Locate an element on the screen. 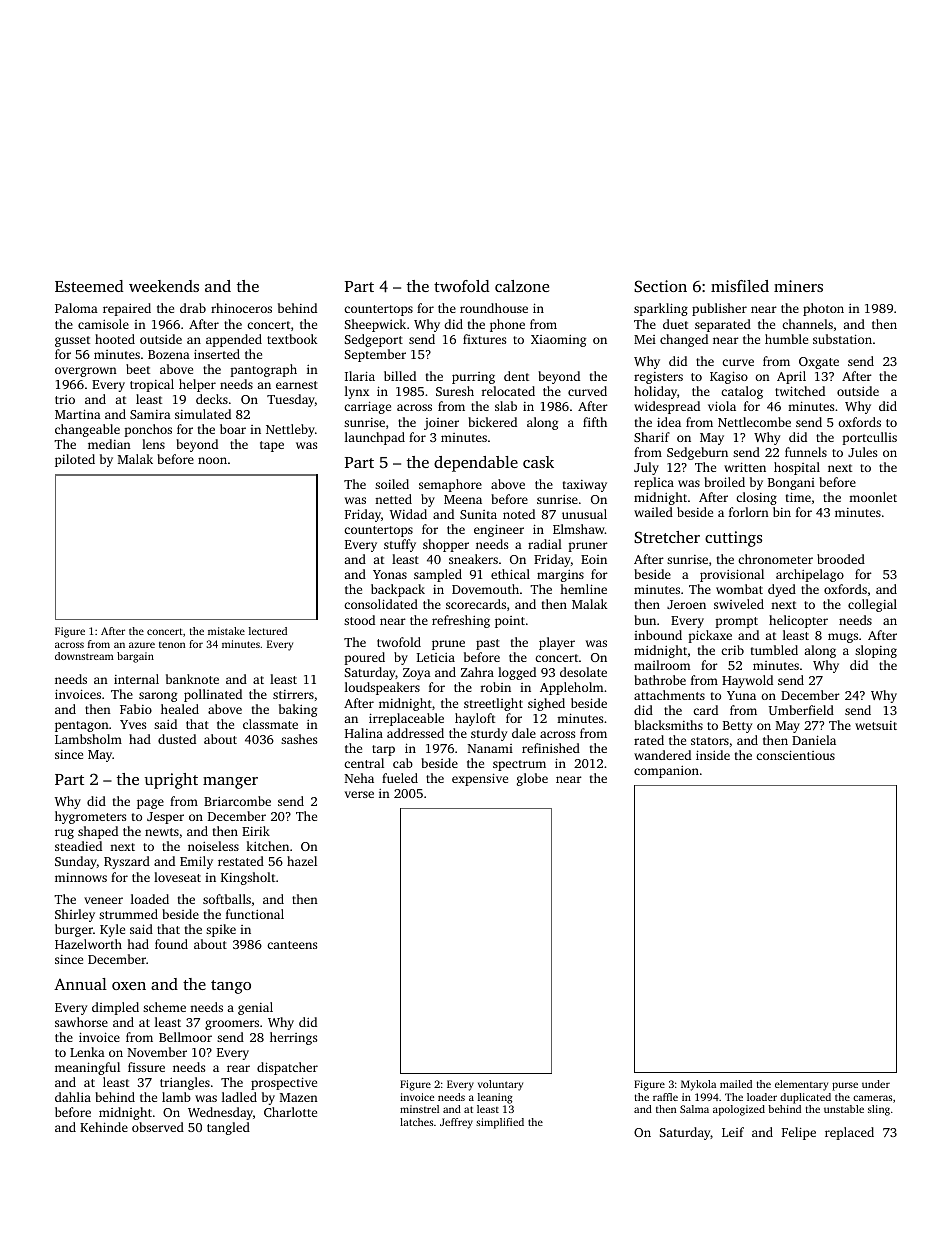 The height and width of the screenshot is (1233, 952). oxen is located at coordinates (129, 986).
